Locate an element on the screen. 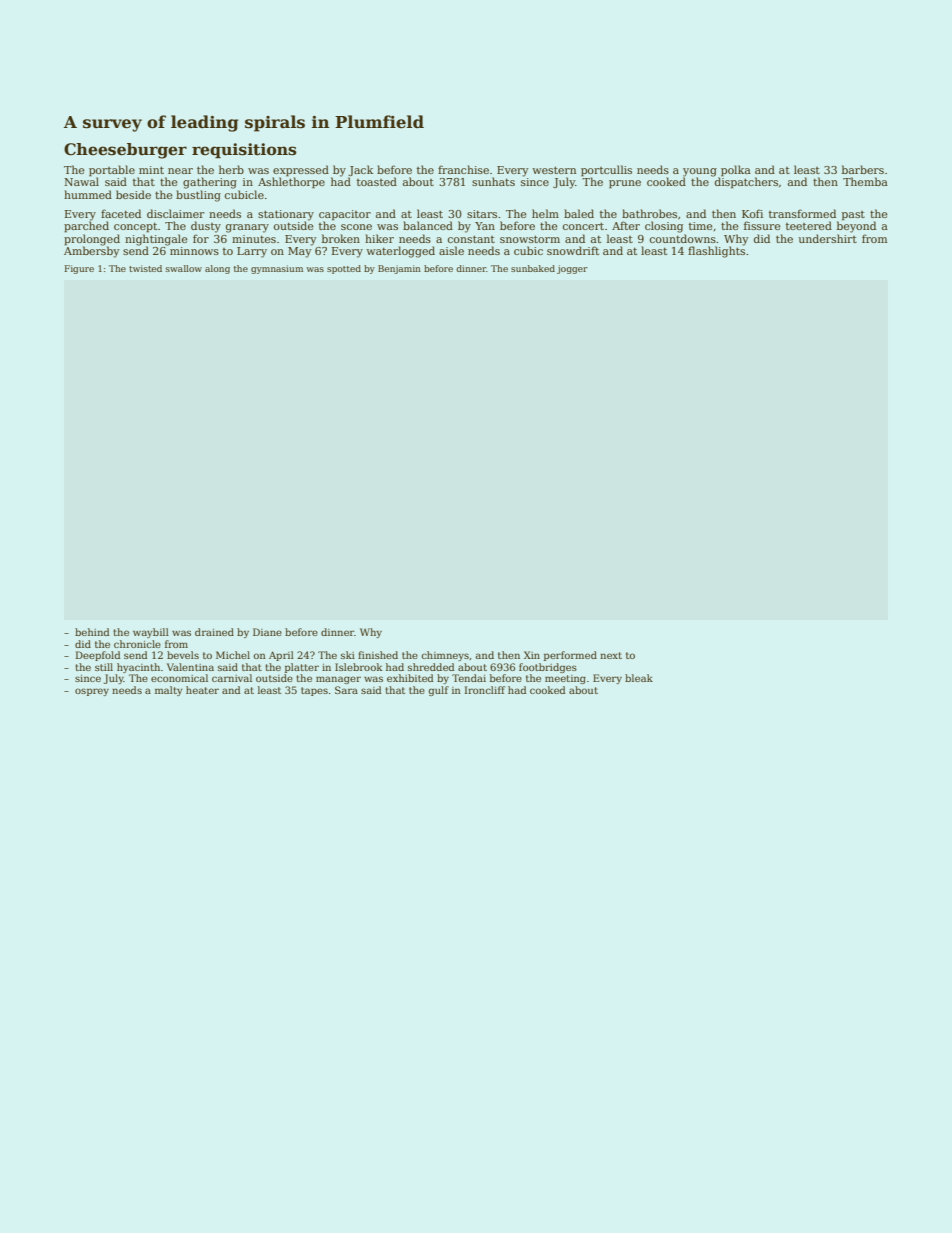 The height and width of the screenshot is (1233, 952). next is located at coordinates (611, 655).
